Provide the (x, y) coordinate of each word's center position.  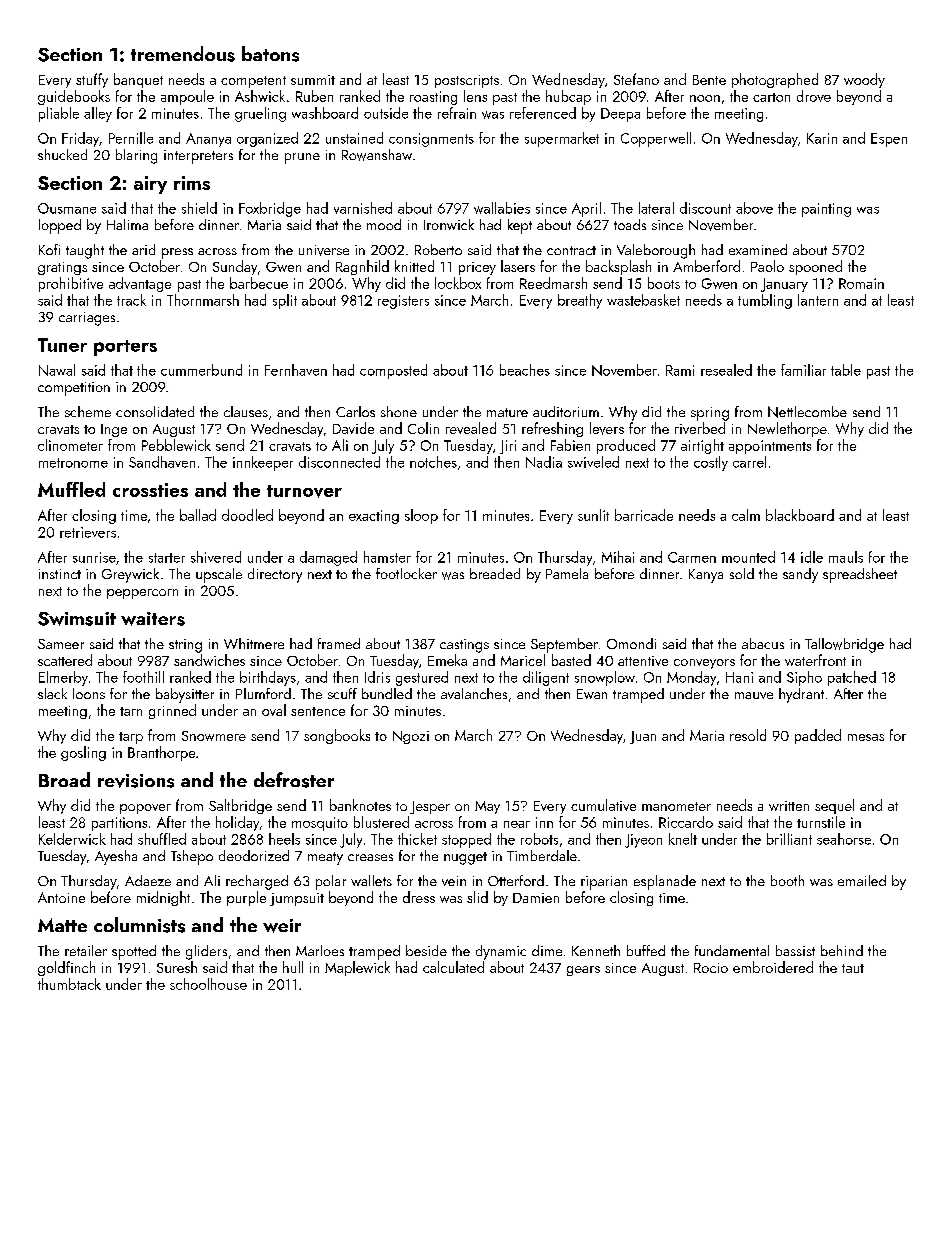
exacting (374, 517)
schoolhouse (208, 984)
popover (145, 809)
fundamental (732, 950)
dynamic (501, 952)
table (846, 370)
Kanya (706, 576)
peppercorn (142, 594)
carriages (87, 319)
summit (313, 80)
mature (507, 412)
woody (864, 80)
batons (270, 54)
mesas (866, 737)
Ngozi (411, 737)
